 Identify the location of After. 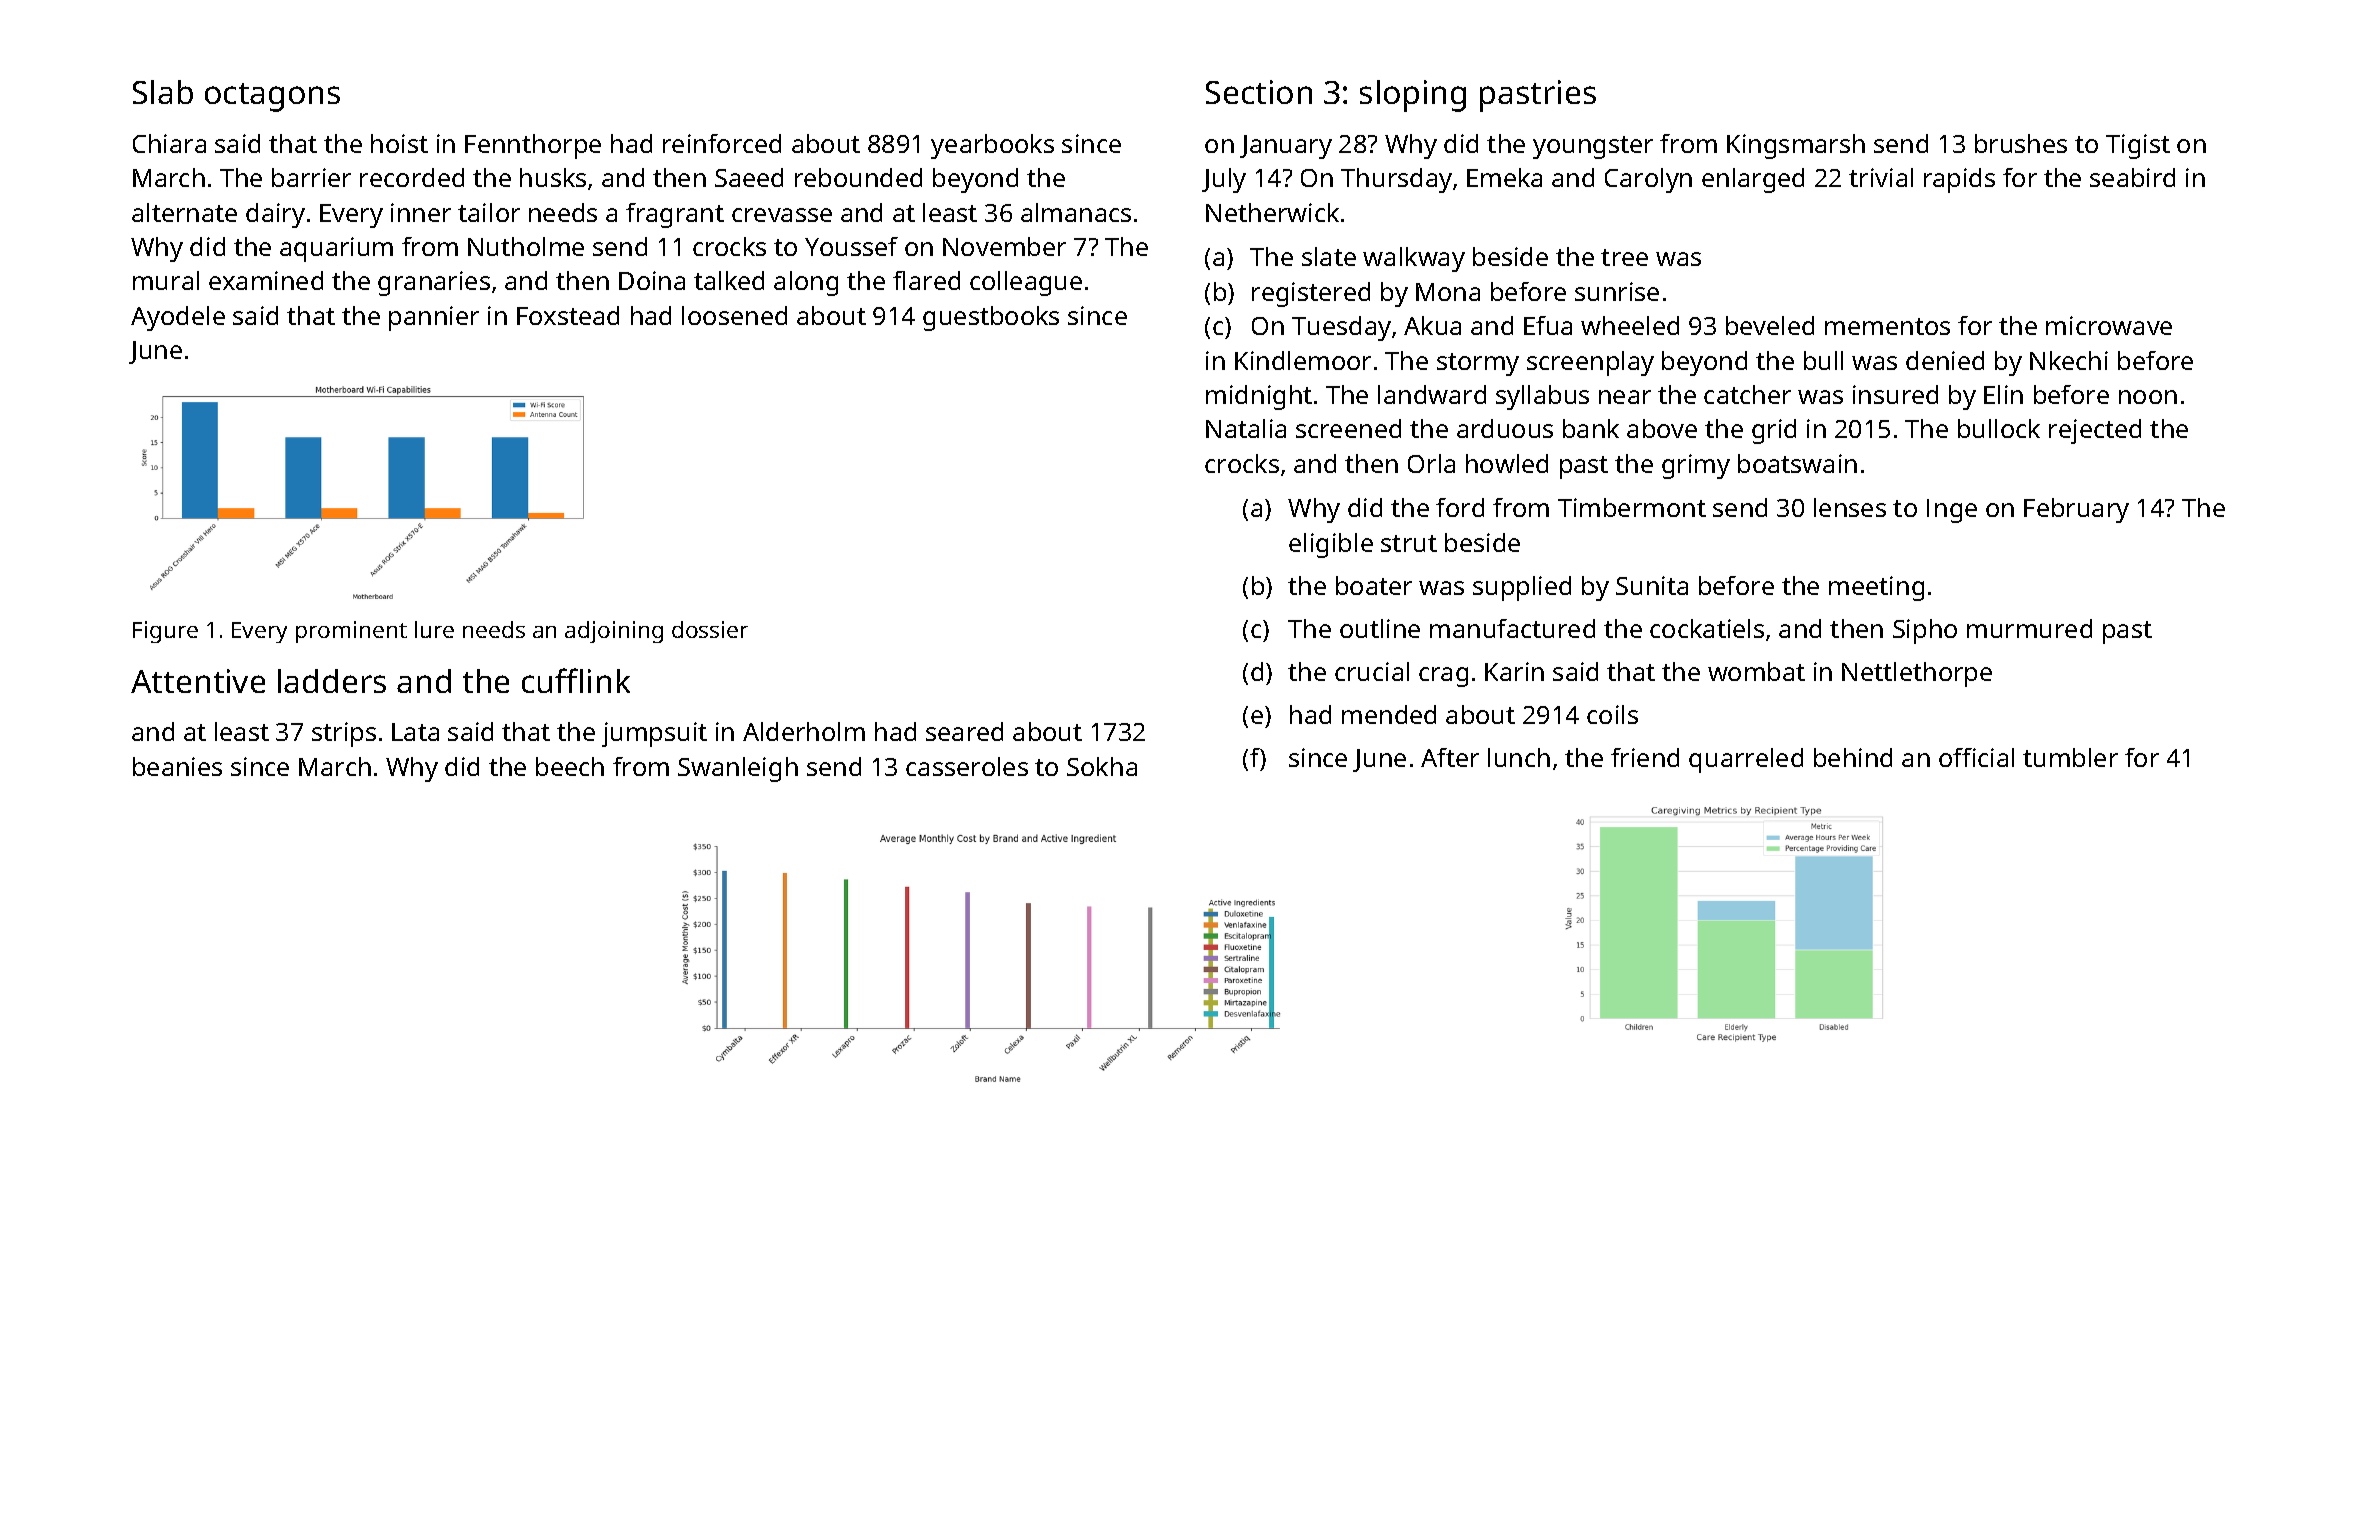
(1450, 757).
